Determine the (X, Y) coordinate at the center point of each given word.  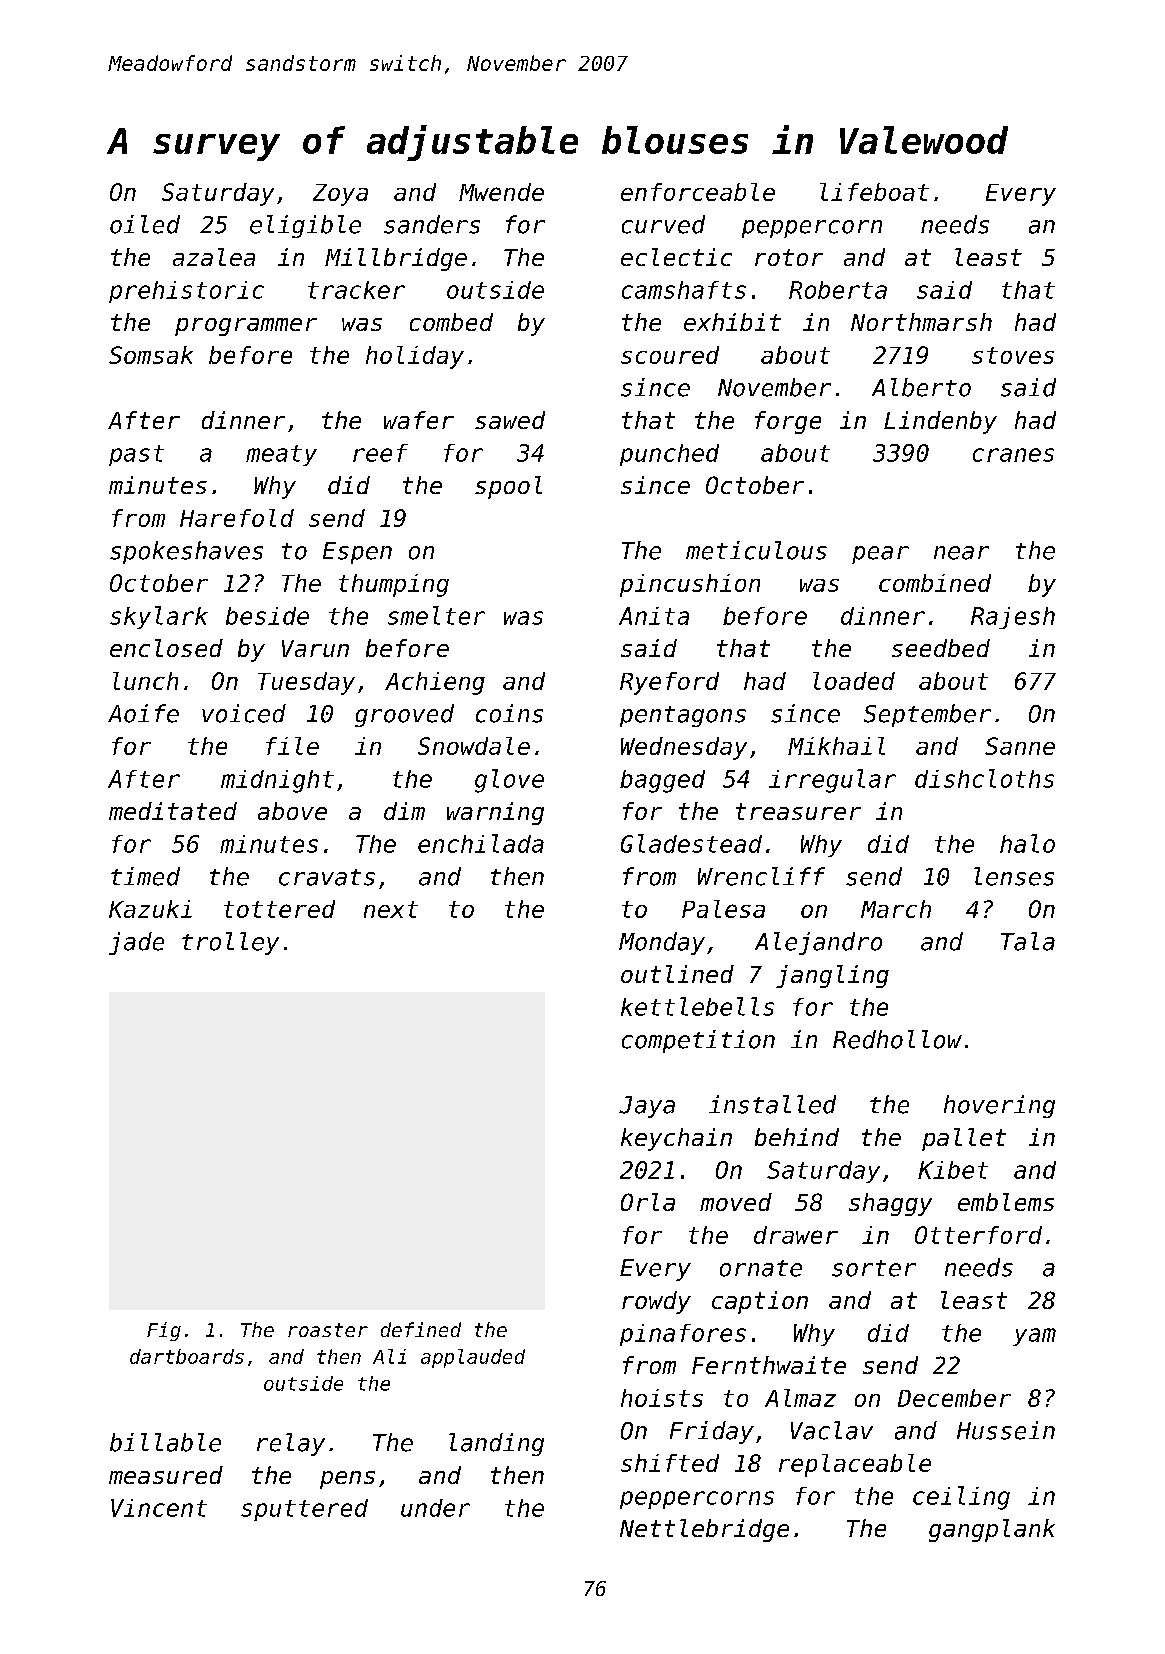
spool (508, 487)
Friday (712, 1432)
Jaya (647, 1107)
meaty (281, 455)
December (954, 1398)
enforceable (698, 192)
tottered (279, 909)
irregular (832, 781)
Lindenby (940, 422)
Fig (164, 1331)
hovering (999, 1106)
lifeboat (874, 192)
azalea (214, 257)
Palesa (723, 909)
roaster (328, 1330)
